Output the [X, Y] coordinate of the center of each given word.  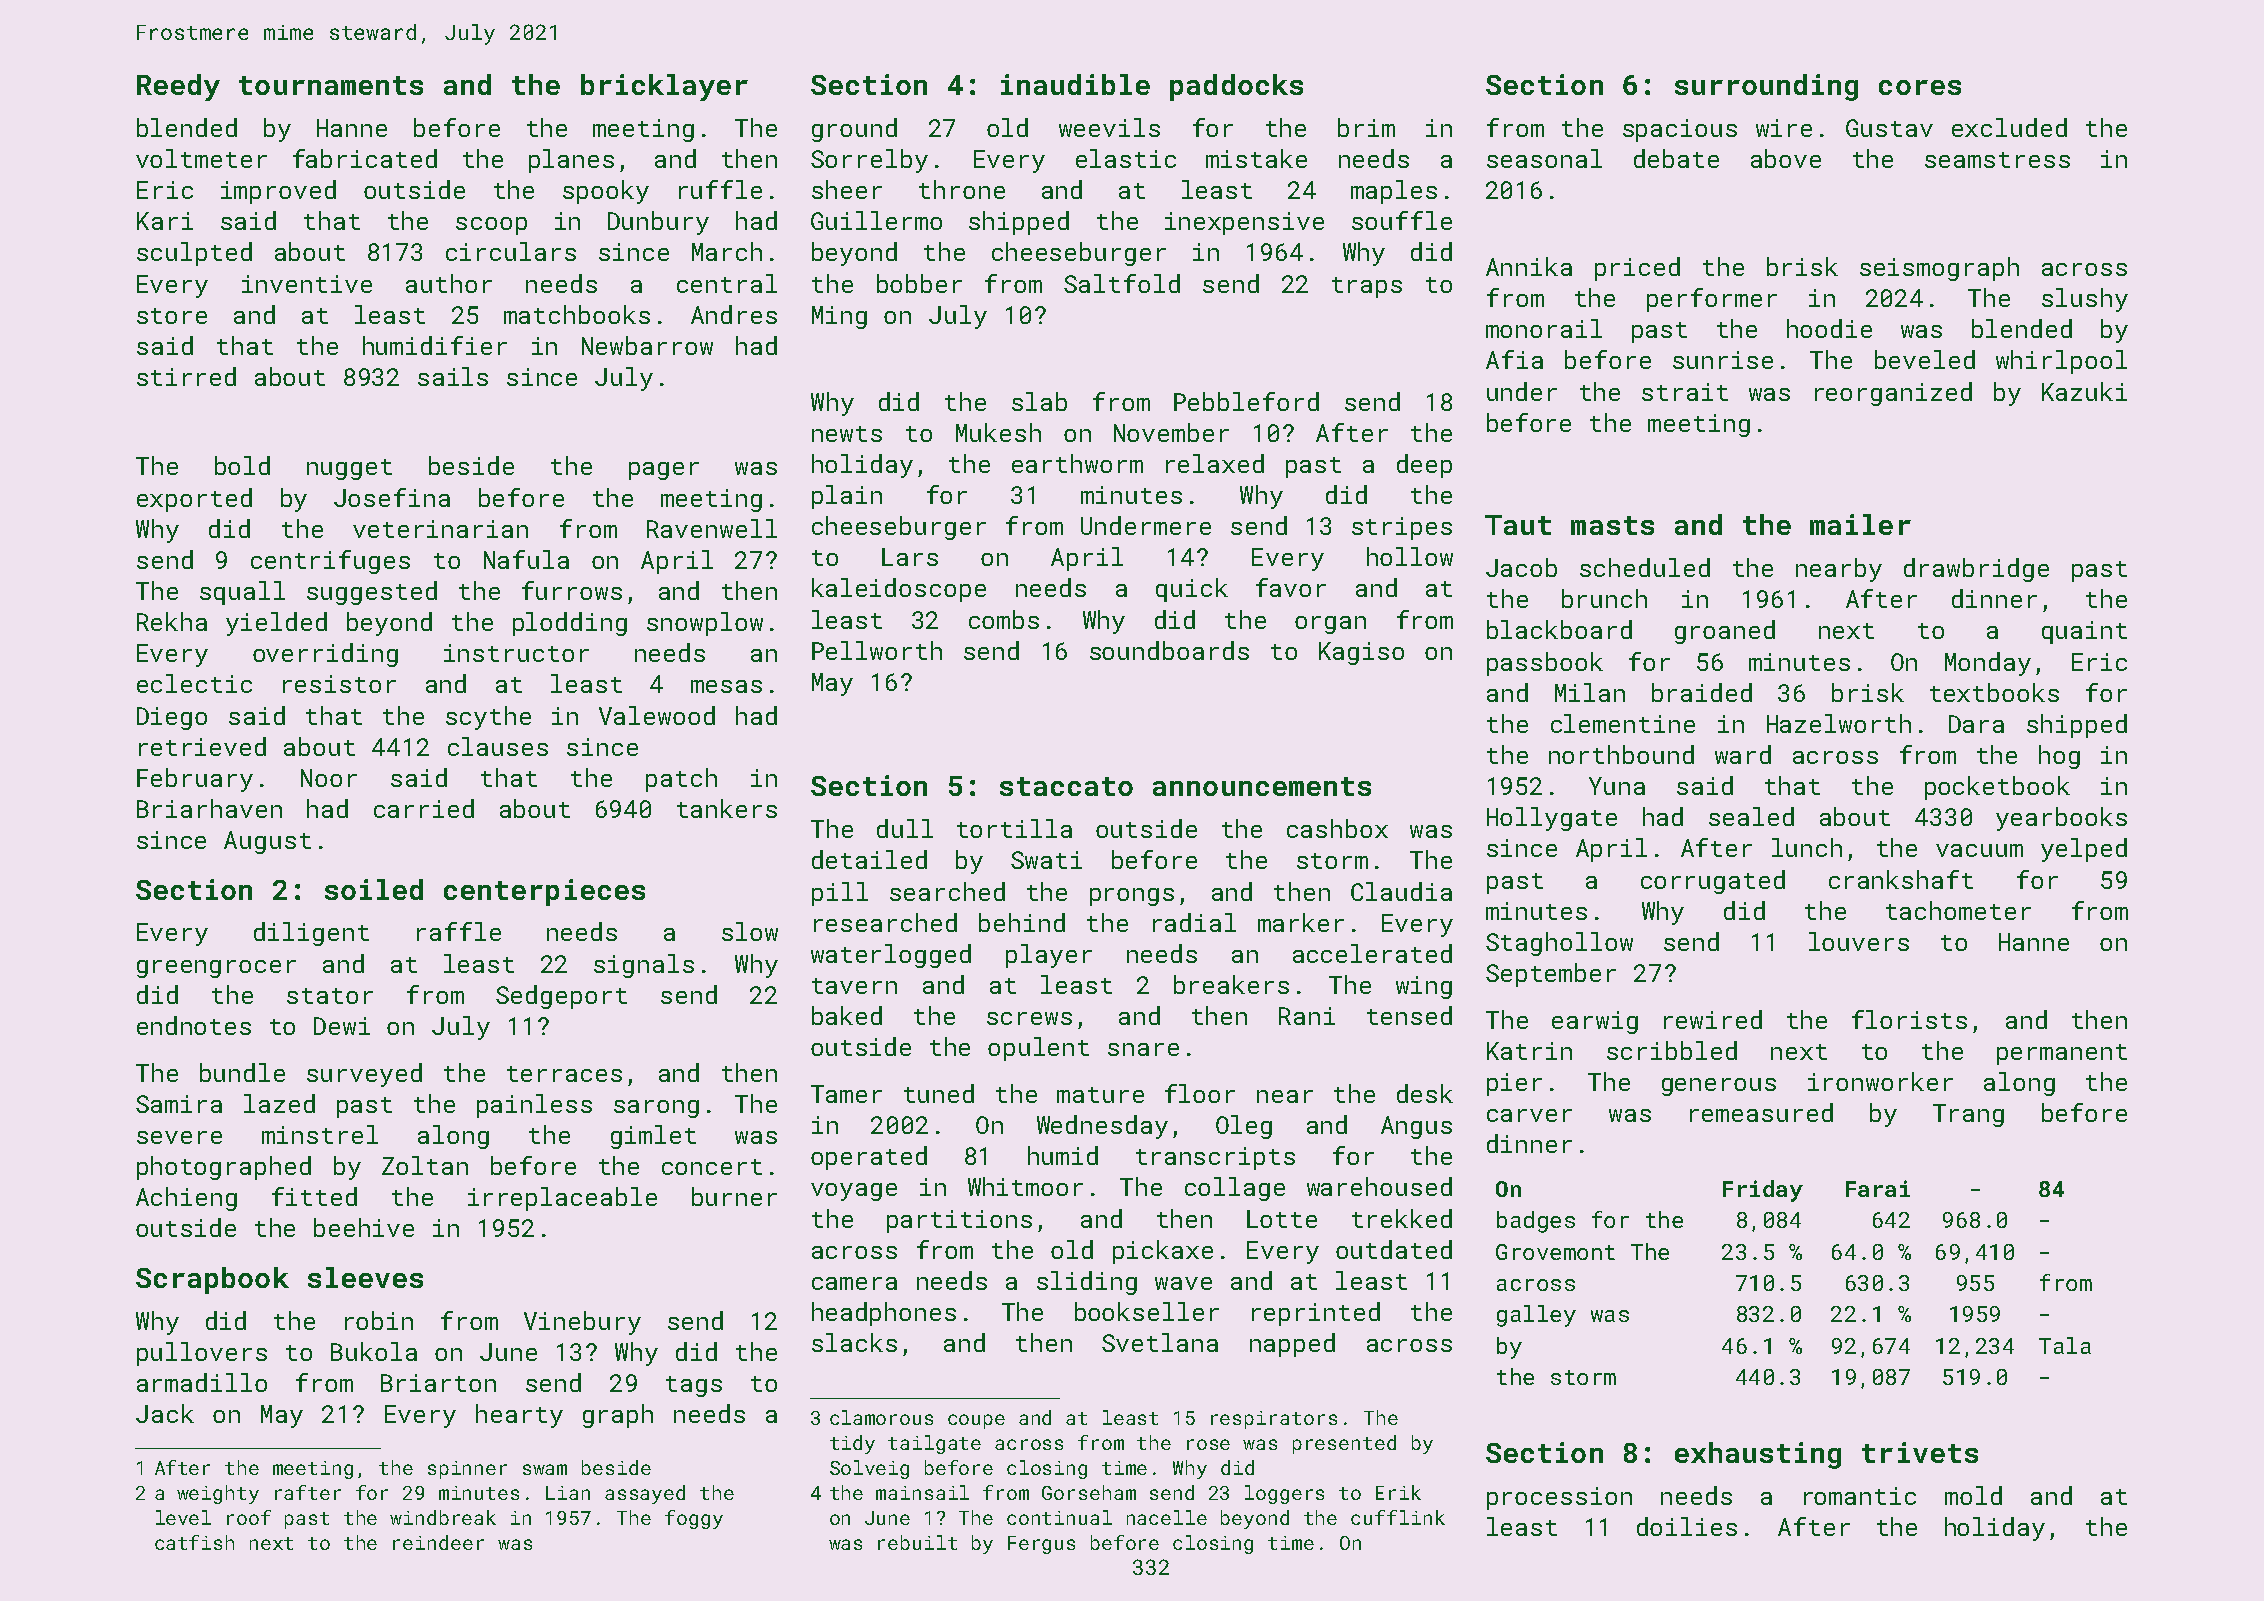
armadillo [202, 1382]
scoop [491, 226]
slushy [2085, 300]
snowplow [705, 624]
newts [847, 434]
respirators [1274, 1420]
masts [1612, 525]
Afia [1514, 359]
